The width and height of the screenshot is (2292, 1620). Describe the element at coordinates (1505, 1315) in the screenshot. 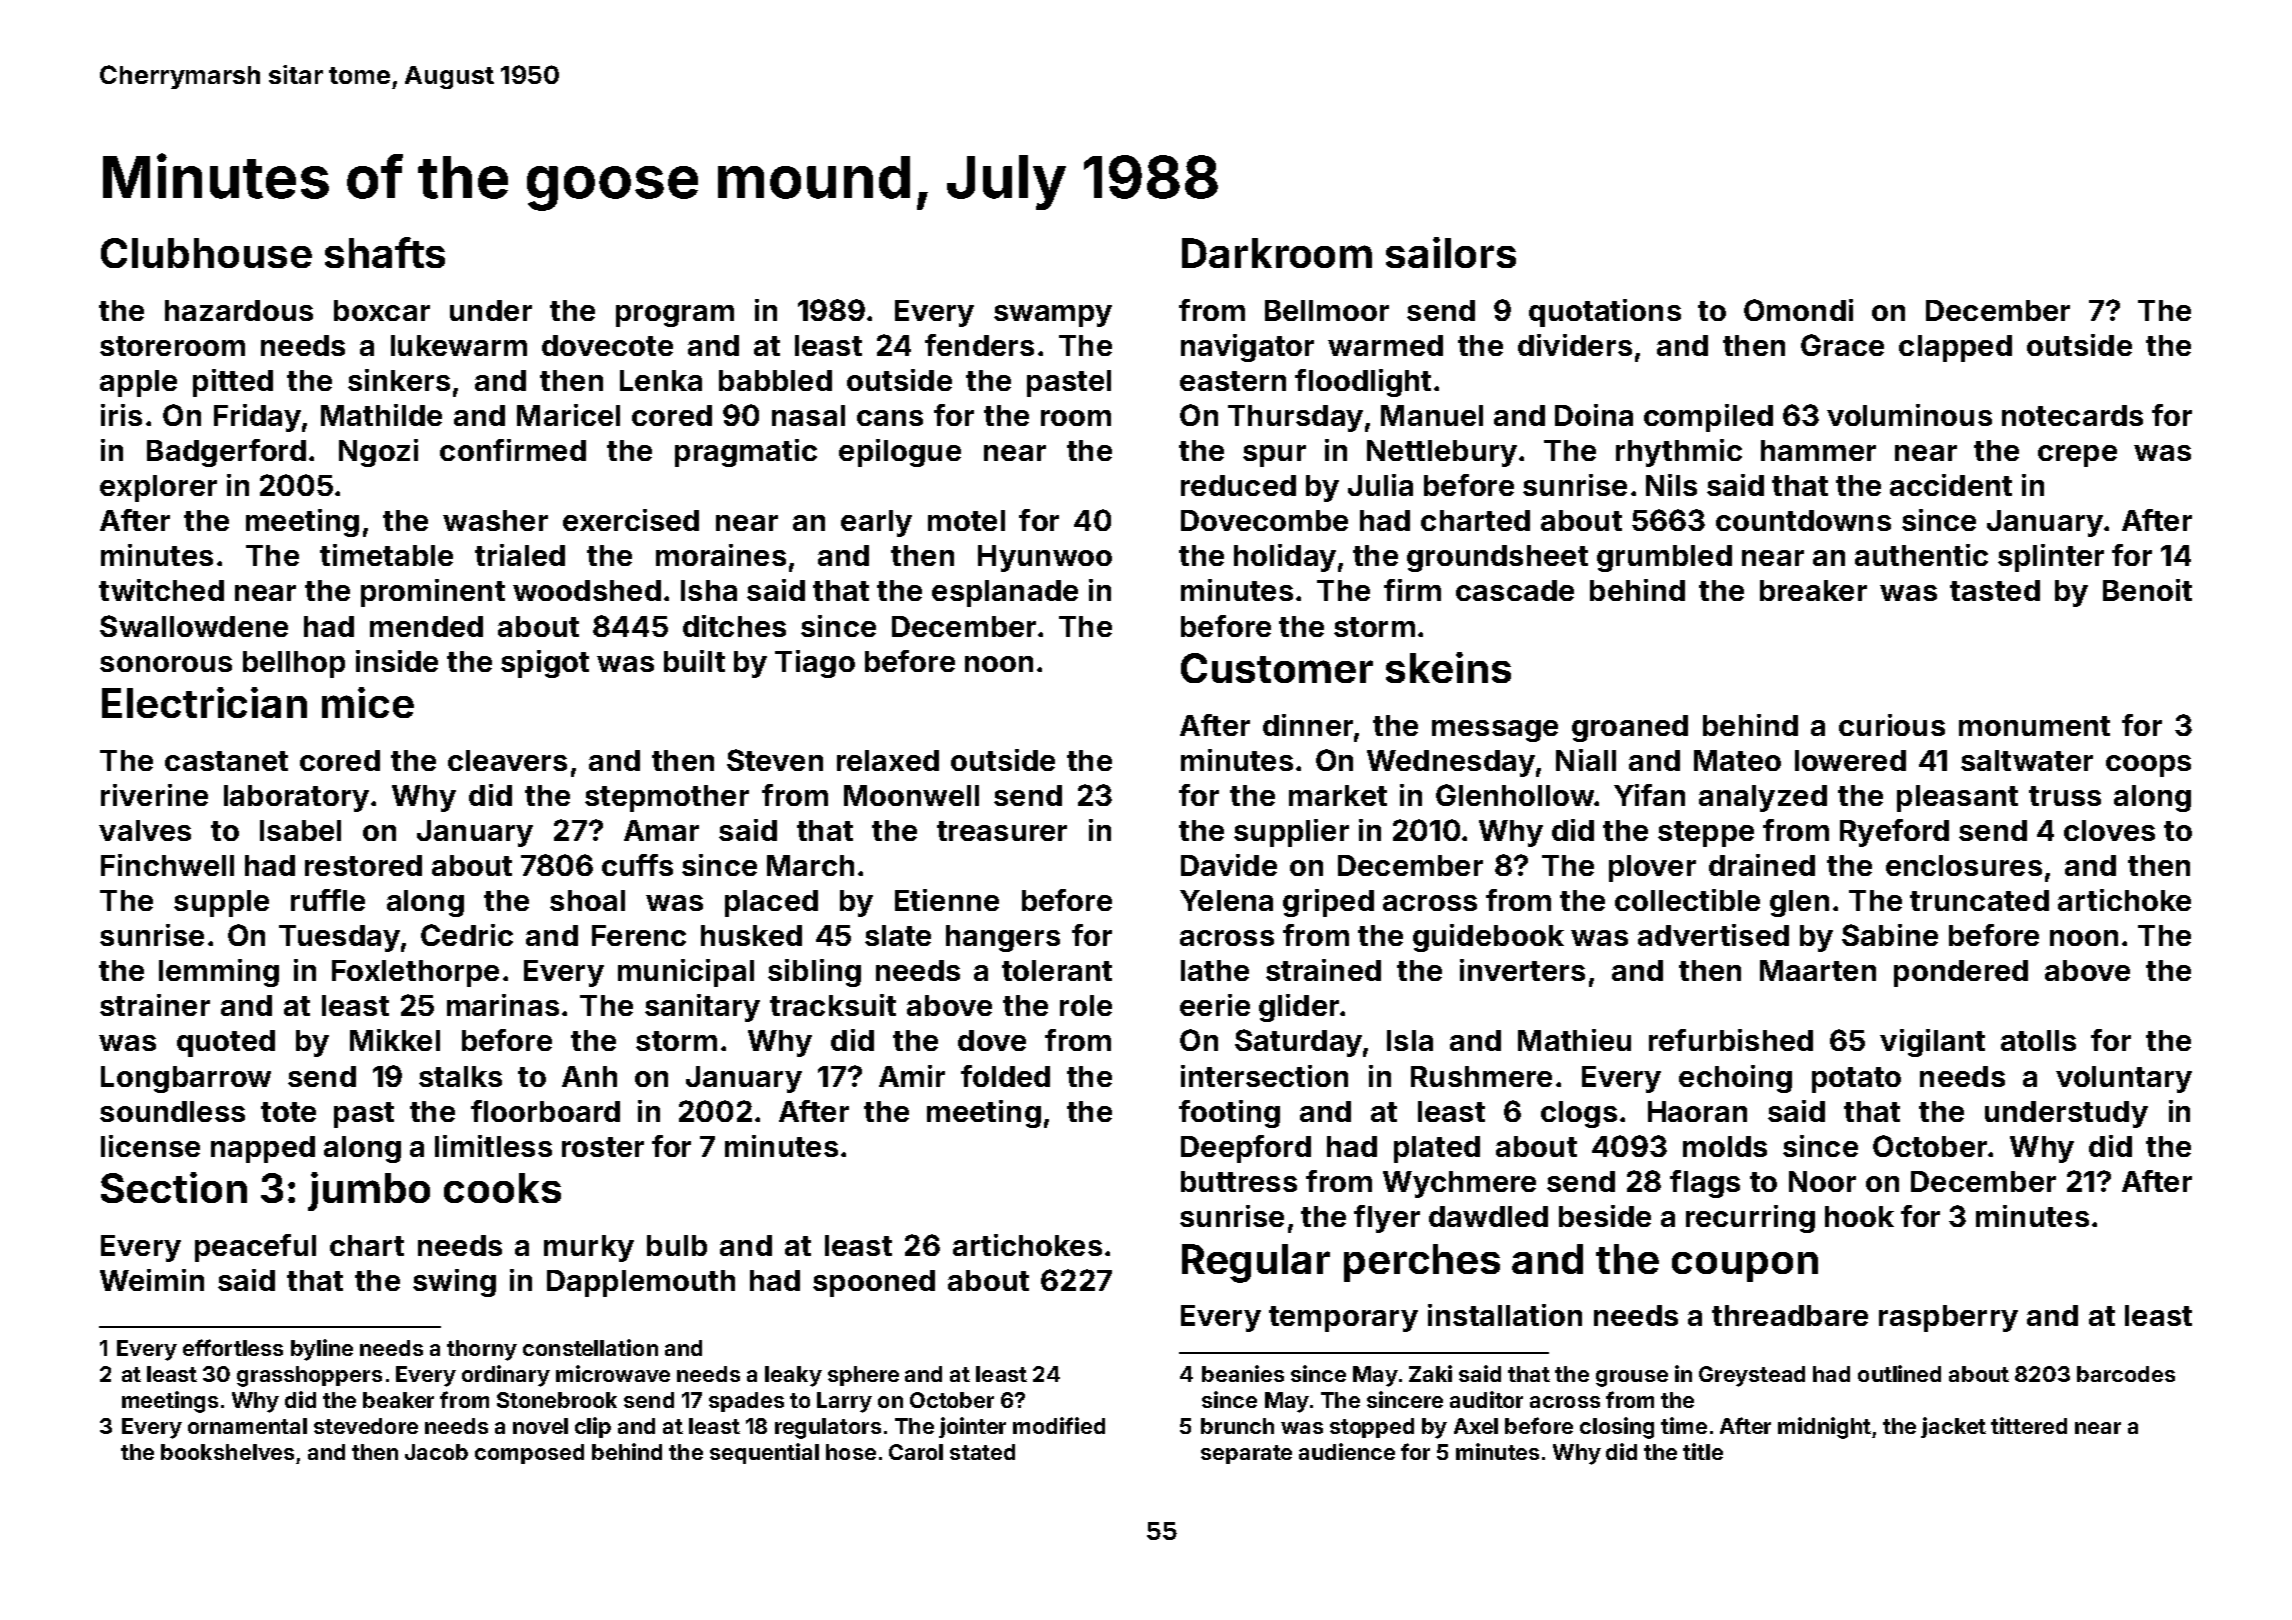

I see `installation` at that location.
